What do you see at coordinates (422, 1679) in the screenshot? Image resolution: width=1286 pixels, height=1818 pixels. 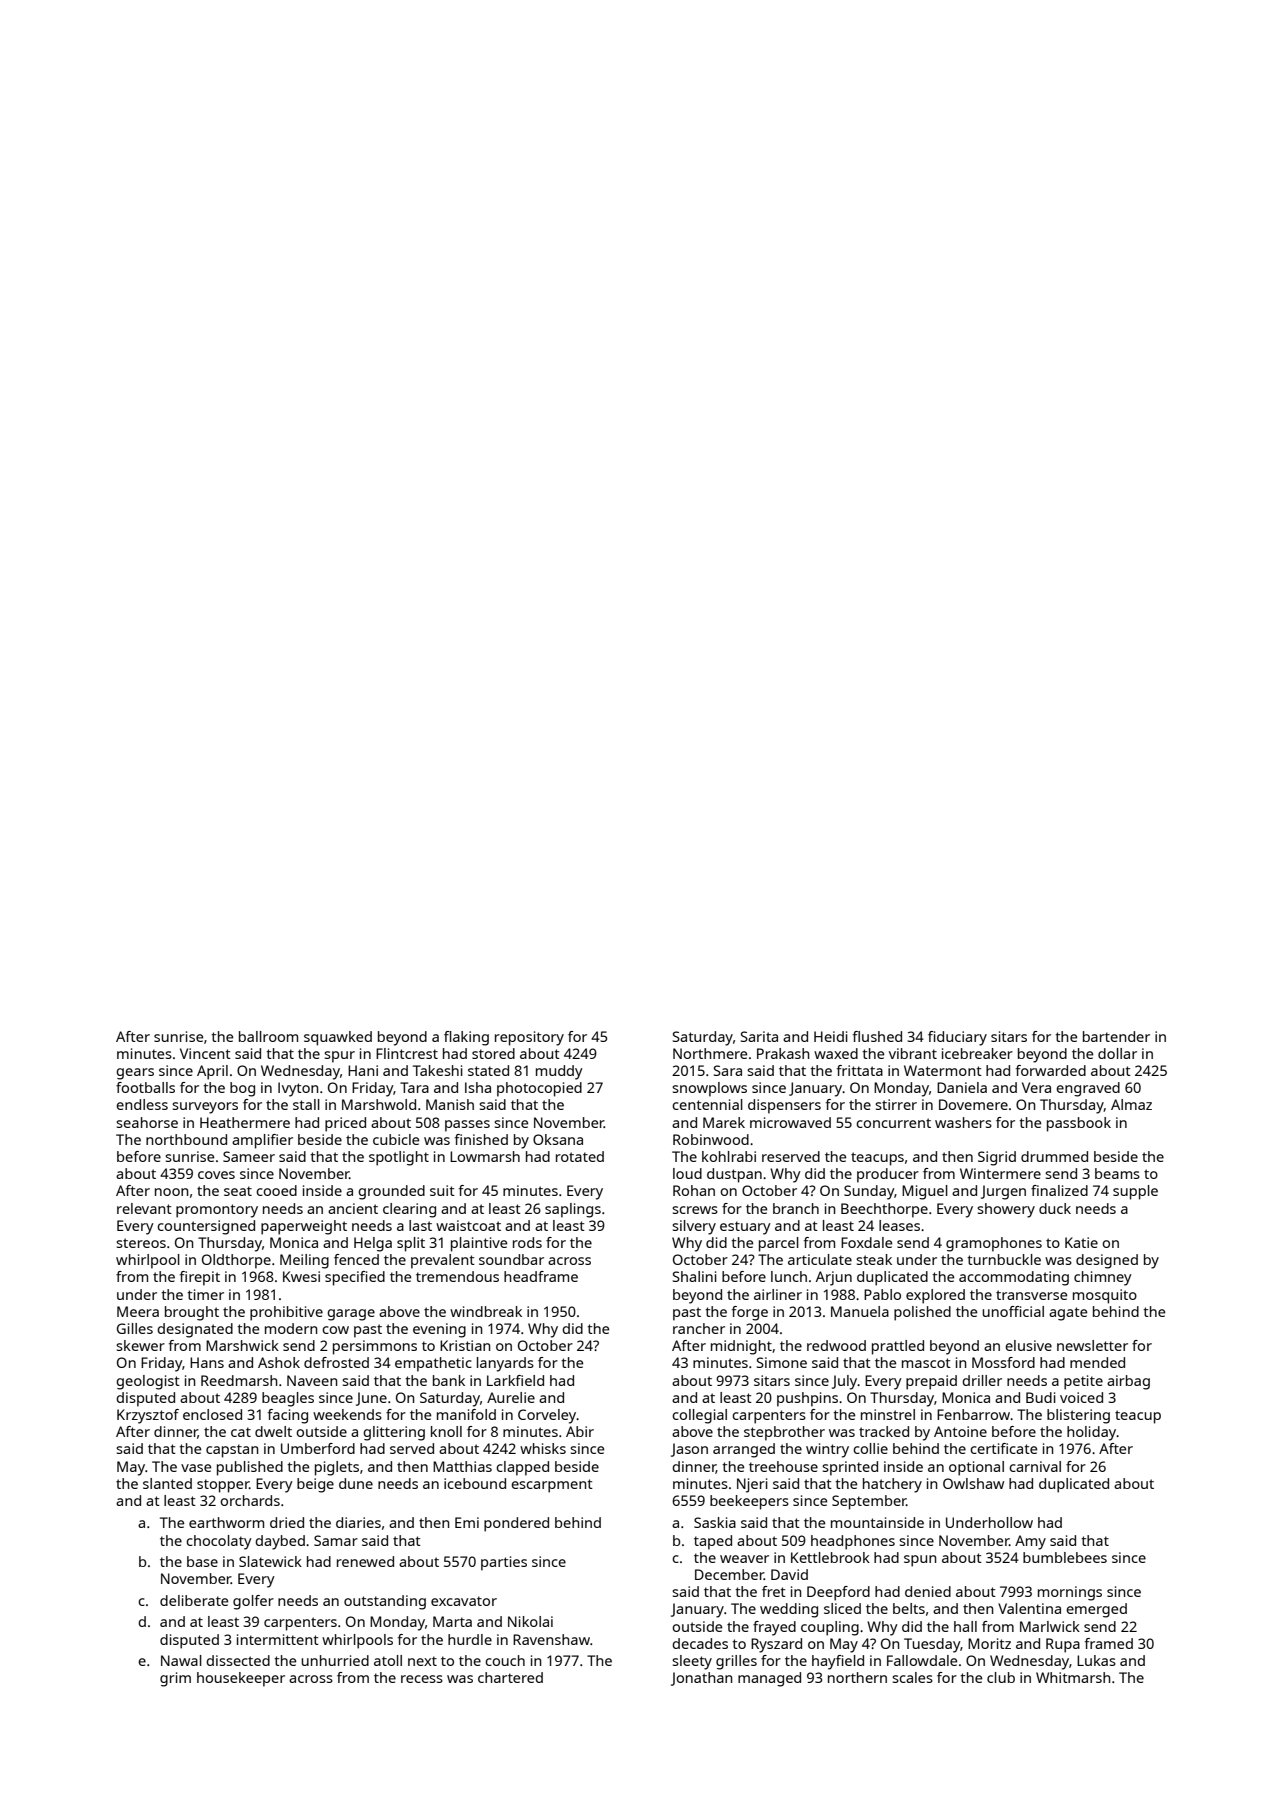 I see `recess` at bounding box center [422, 1679].
